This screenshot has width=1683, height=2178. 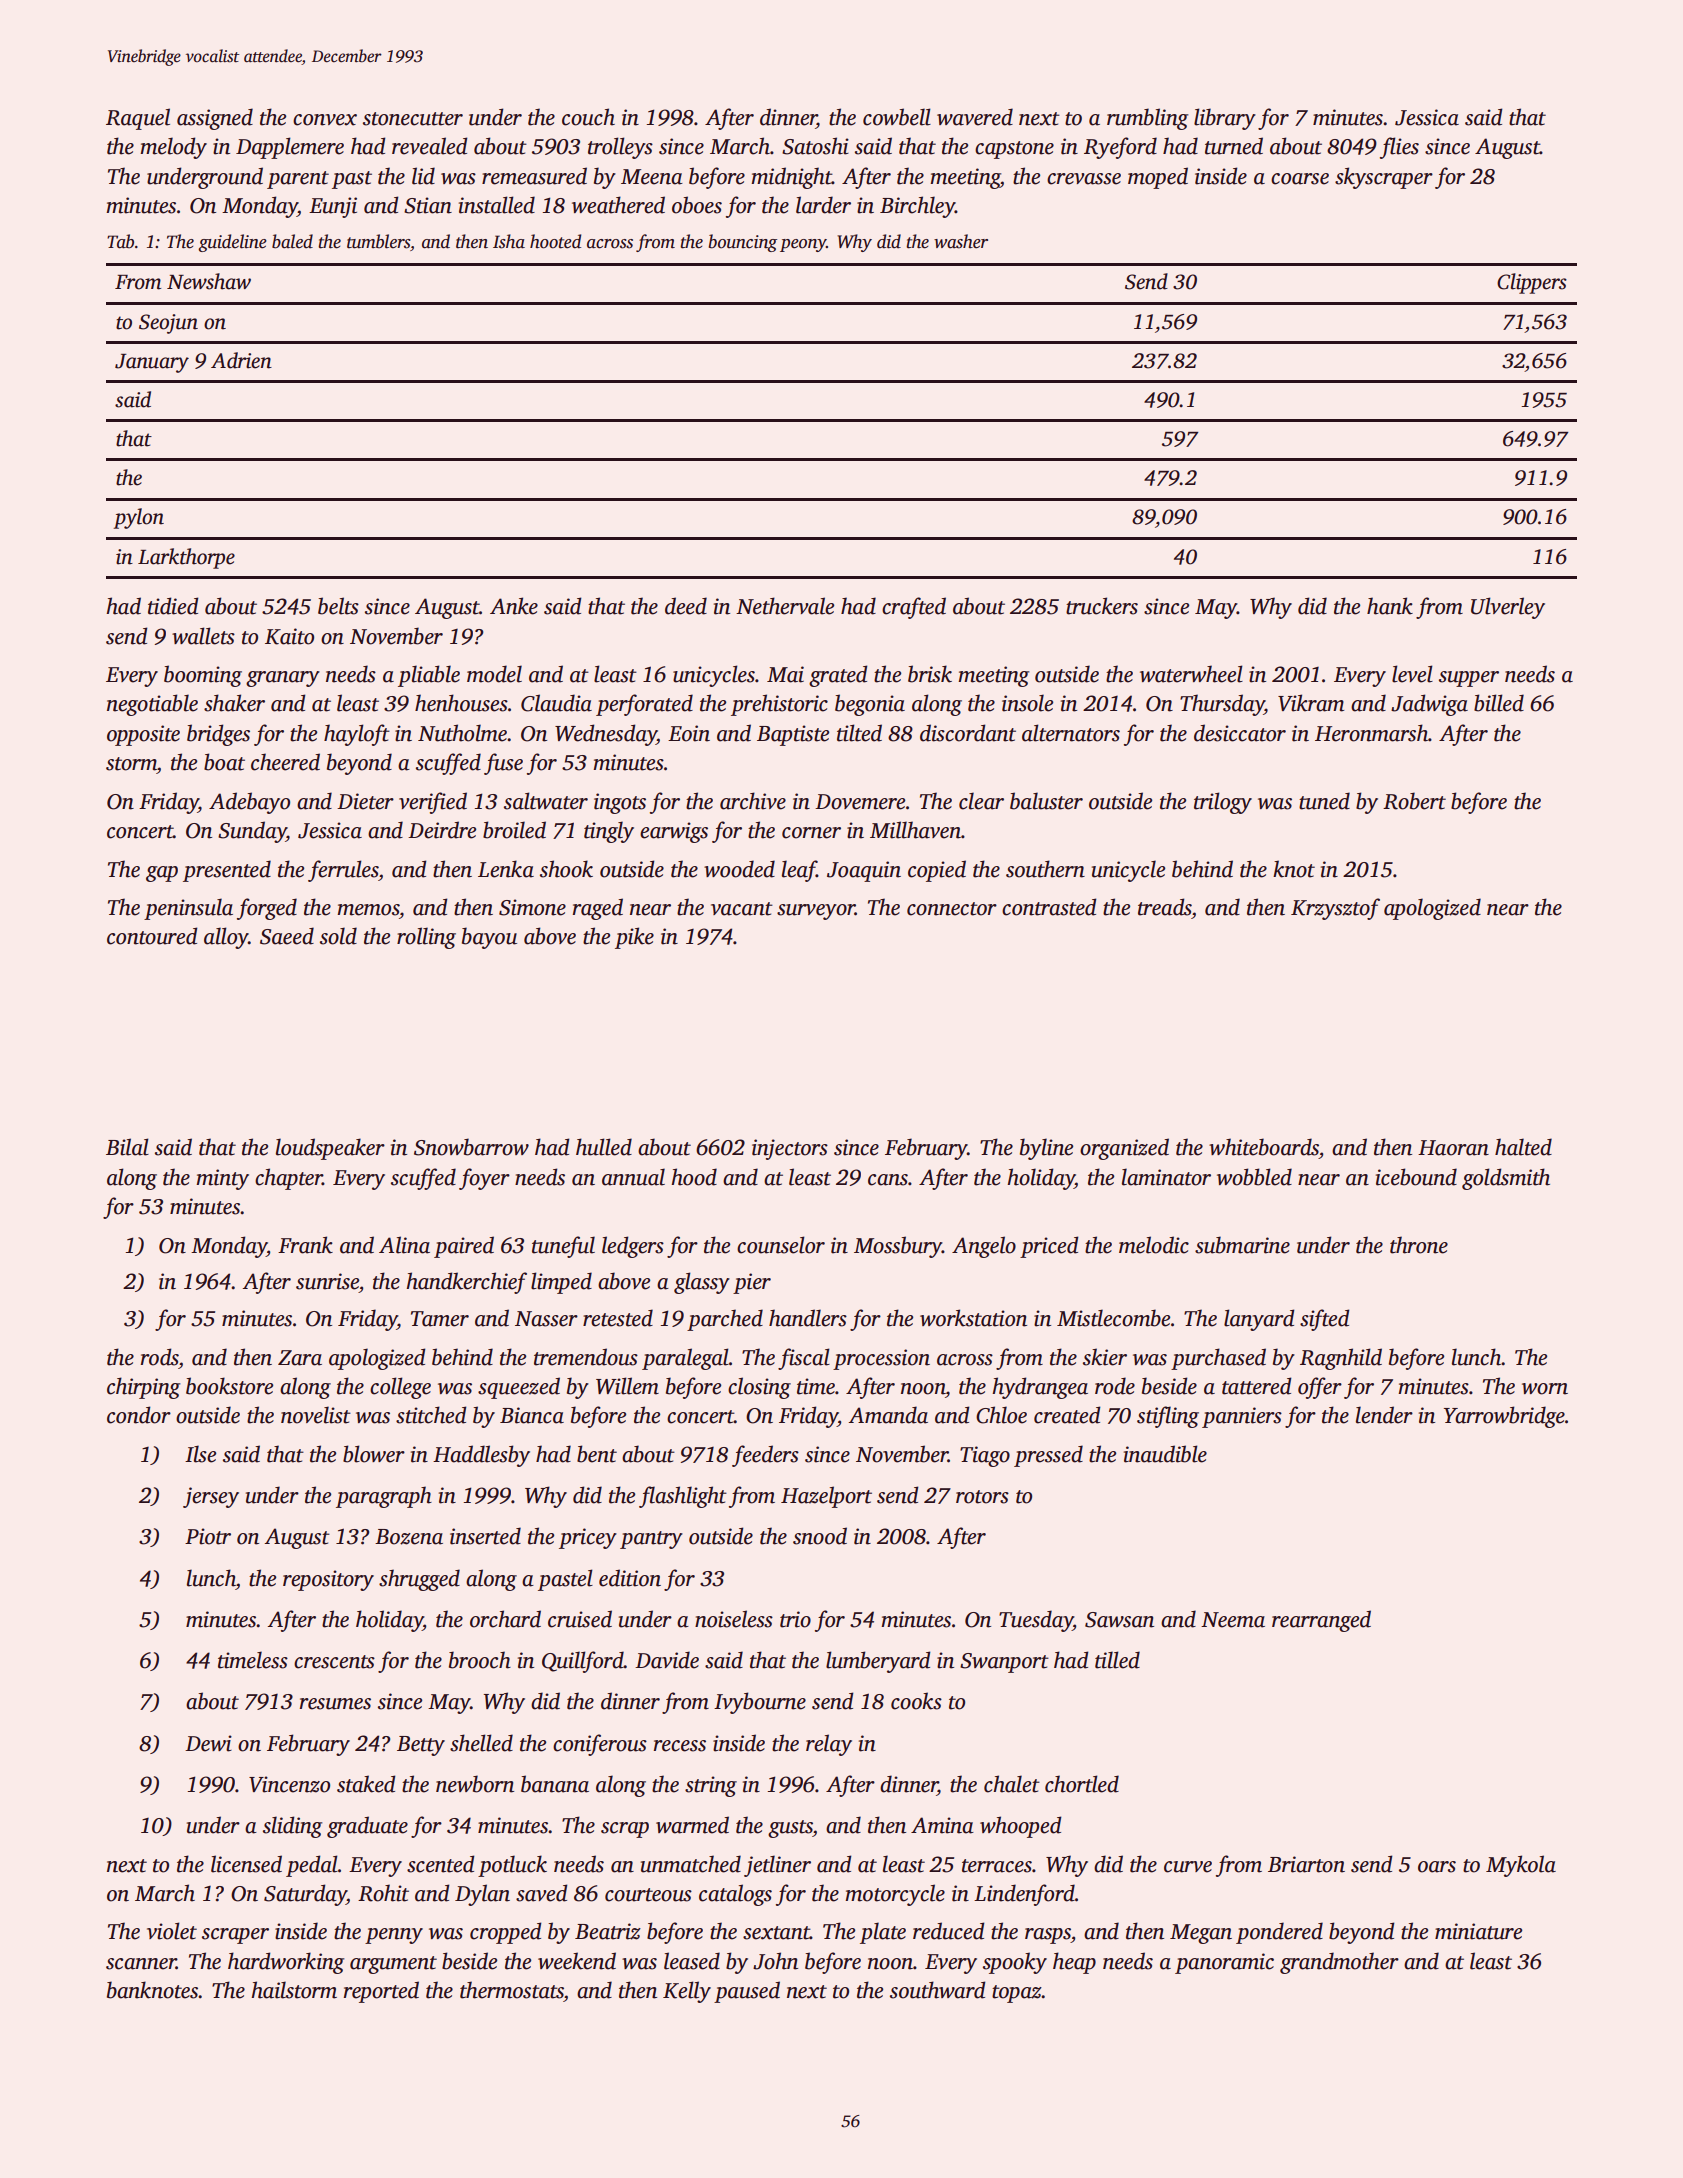 What do you see at coordinates (1321, 1621) in the screenshot?
I see `rearranged` at bounding box center [1321, 1621].
